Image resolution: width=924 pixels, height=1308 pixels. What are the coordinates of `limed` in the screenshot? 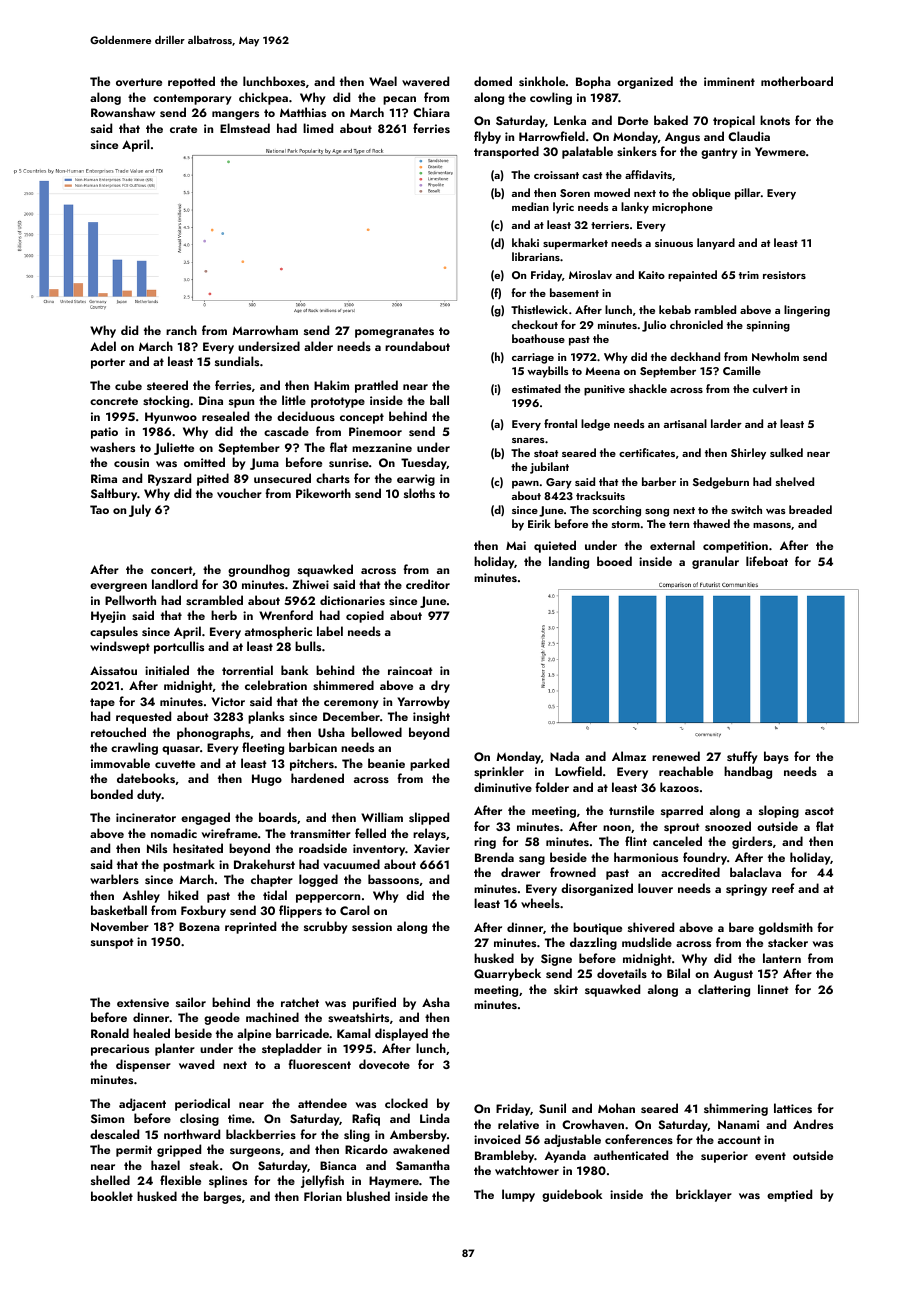 It's located at (318, 128).
